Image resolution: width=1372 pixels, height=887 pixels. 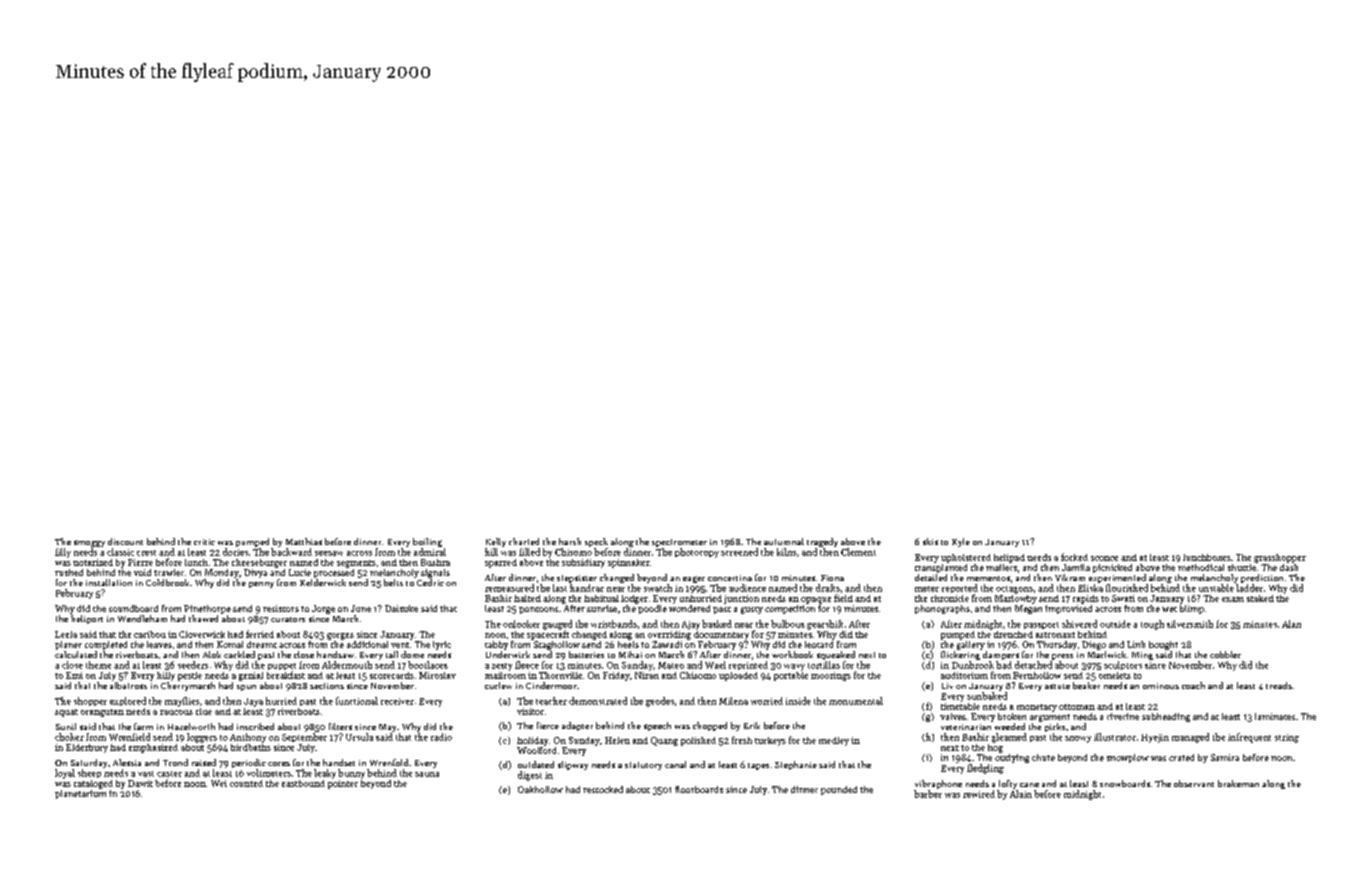 I want to click on treads, so click(x=1279, y=685).
